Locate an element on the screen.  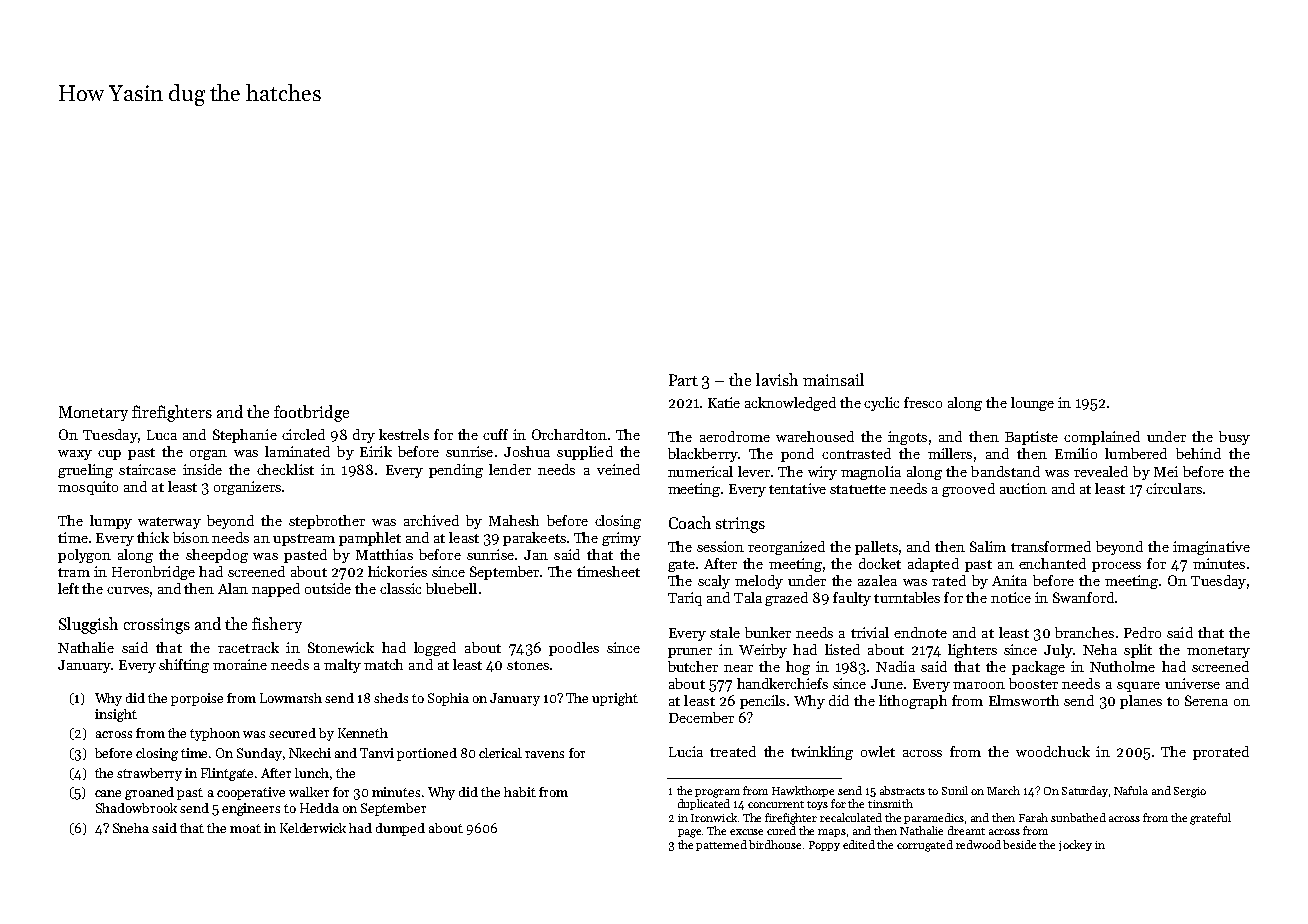
Weirby is located at coordinates (763, 651).
